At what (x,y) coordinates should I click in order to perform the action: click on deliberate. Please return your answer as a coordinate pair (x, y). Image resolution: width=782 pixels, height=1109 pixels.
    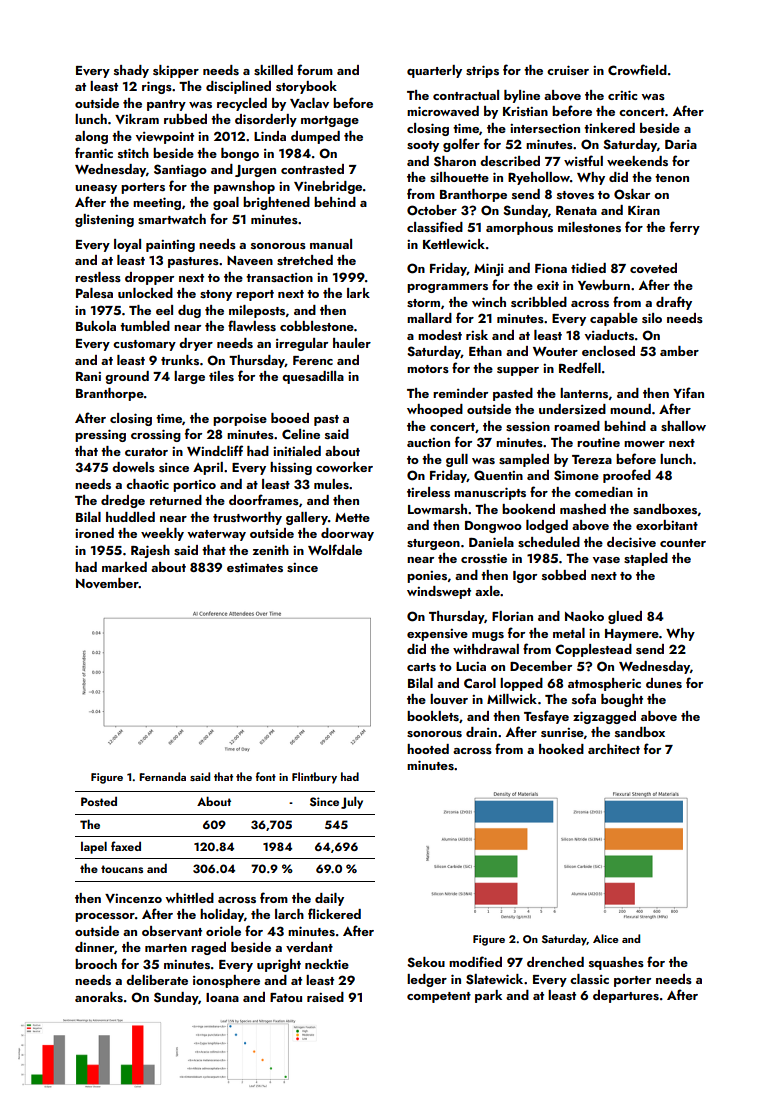
    Looking at the image, I should click on (157, 980).
